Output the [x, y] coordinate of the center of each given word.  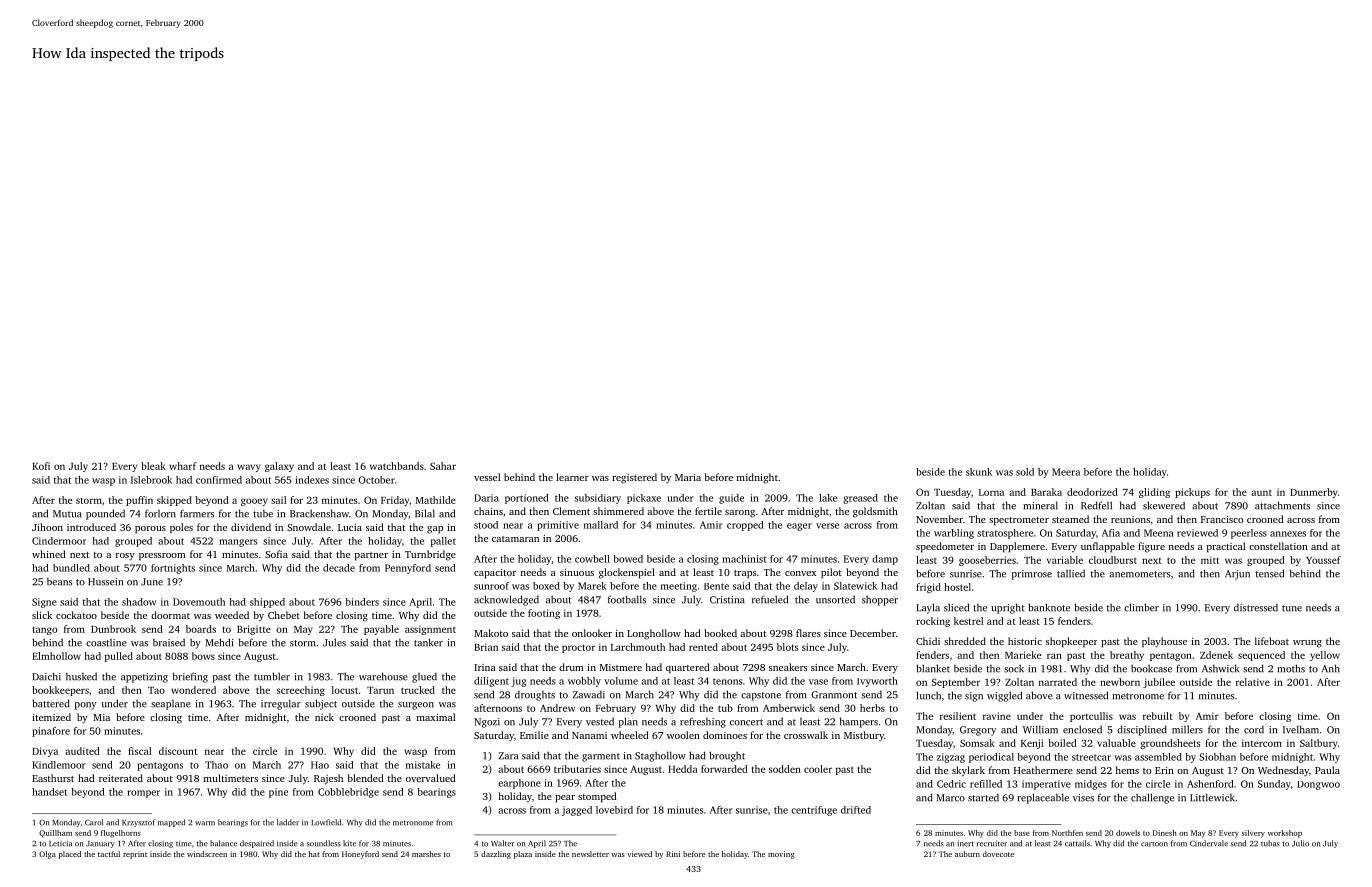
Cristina [727, 600]
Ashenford [1210, 784]
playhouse [1164, 642]
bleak [153, 466]
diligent [491, 682]
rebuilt [1158, 716]
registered [634, 478]
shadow [139, 602]
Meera [1066, 472]
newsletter [590, 854]
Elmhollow [56, 656]
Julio [1300, 843]
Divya [45, 752]
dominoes [725, 735]
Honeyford [360, 855]
